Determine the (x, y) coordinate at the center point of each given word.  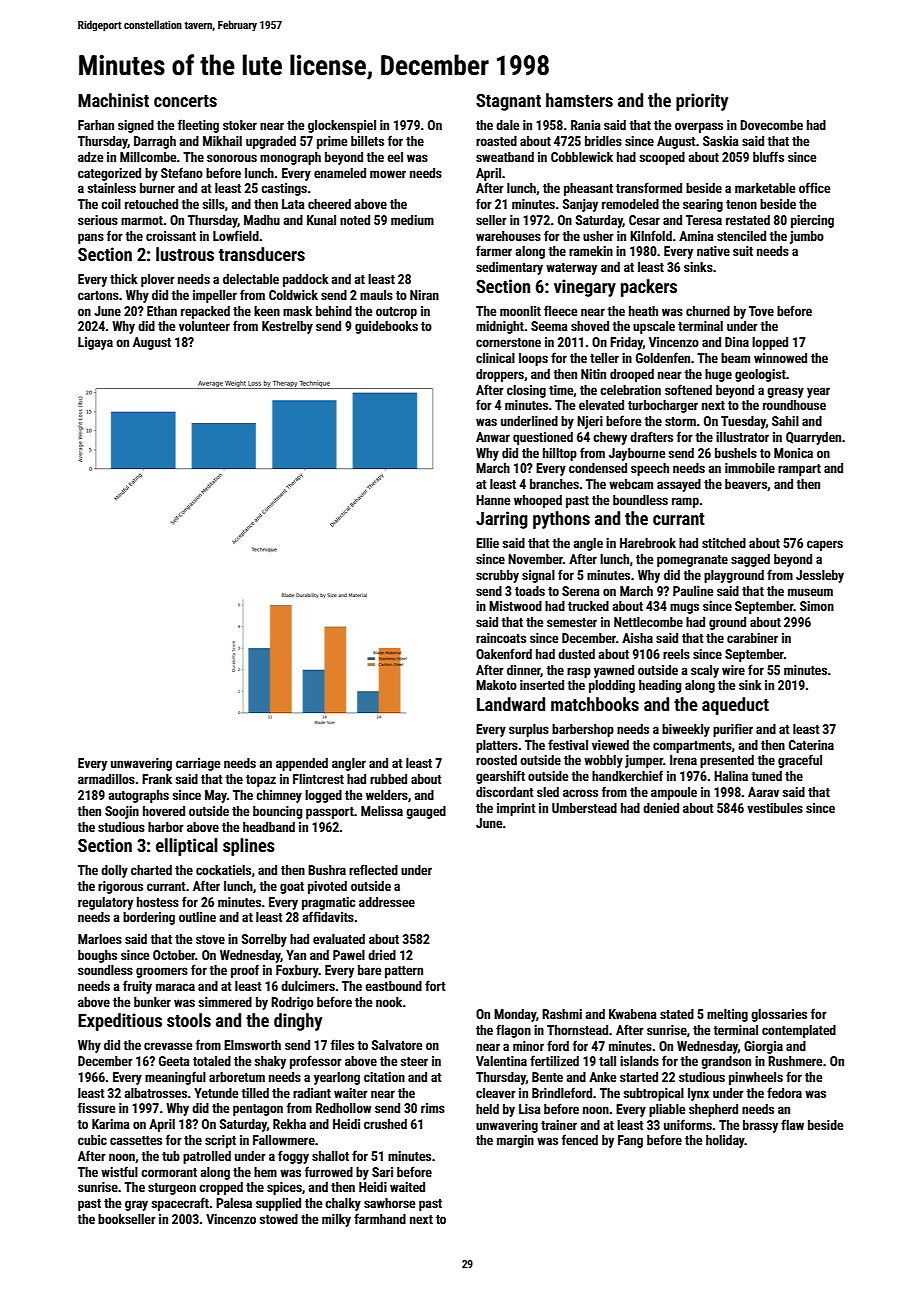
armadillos (106, 779)
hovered (164, 811)
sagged (750, 560)
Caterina (811, 745)
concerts (185, 101)
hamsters (579, 100)
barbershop (583, 730)
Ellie (487, 543)
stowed (279, 1219)
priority (702, 102)
